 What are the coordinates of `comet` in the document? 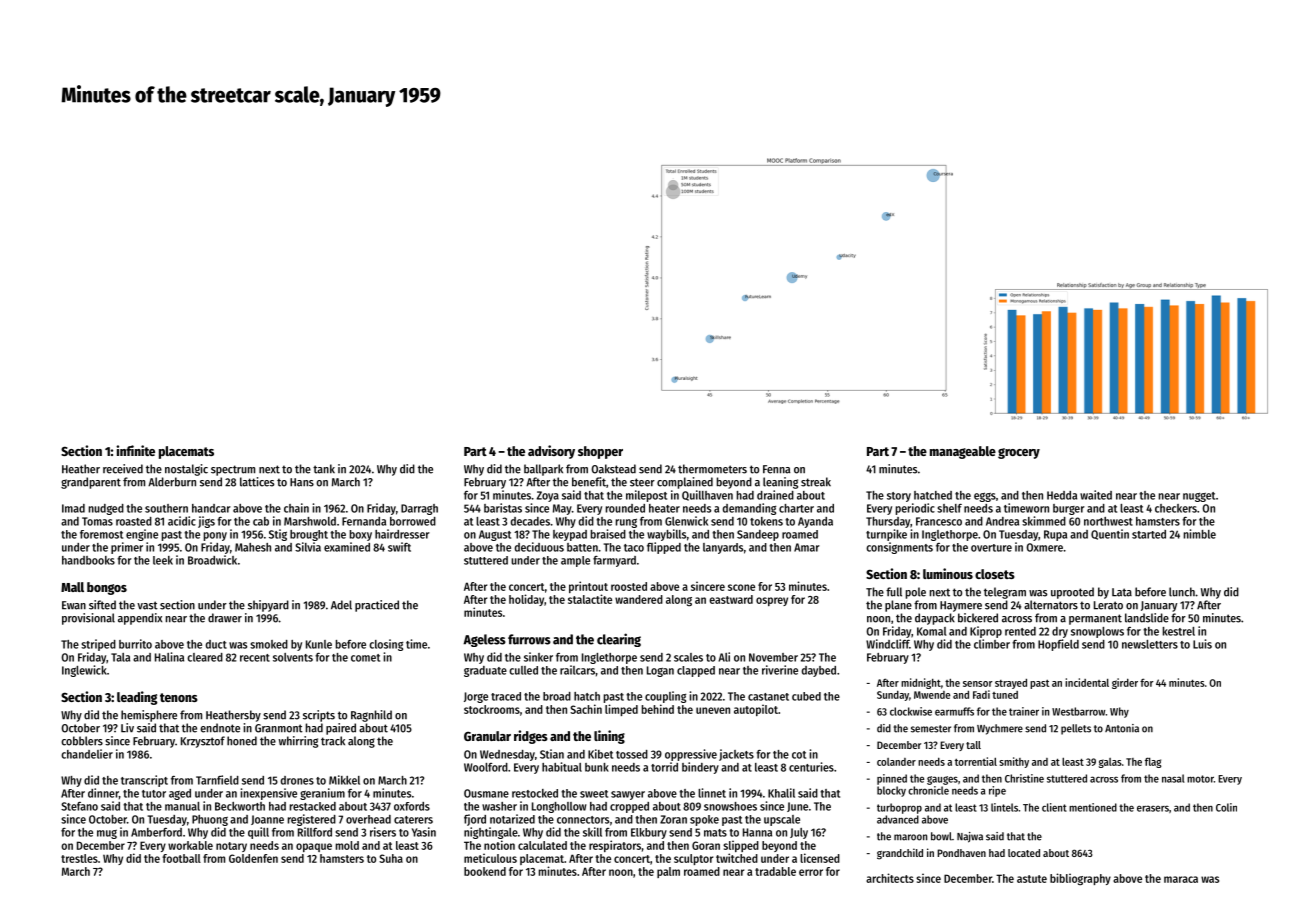 It's located at (365, 658).
